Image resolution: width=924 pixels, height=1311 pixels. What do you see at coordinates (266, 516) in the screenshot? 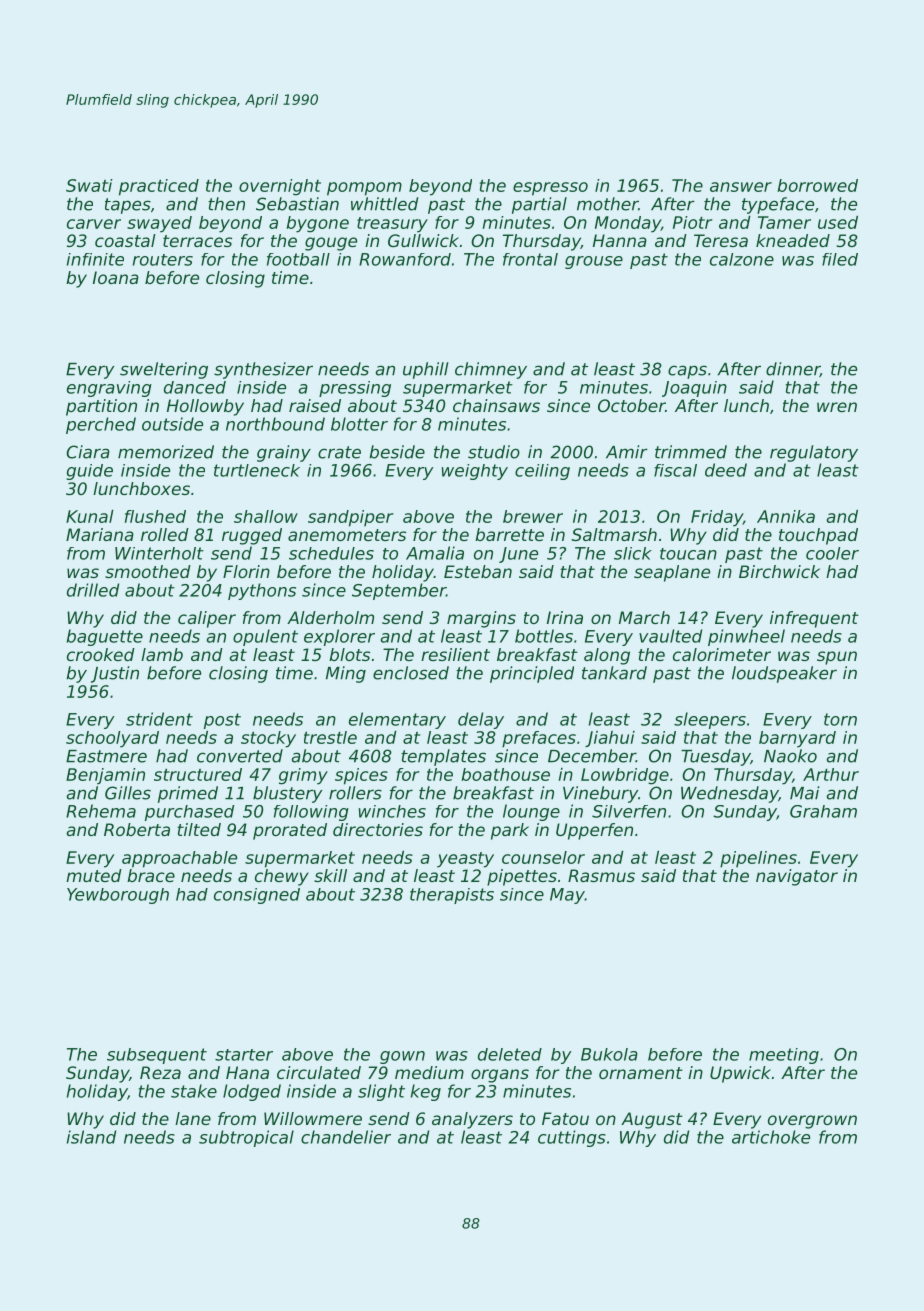
I see `shallow` at bounding box center [266, 516].
